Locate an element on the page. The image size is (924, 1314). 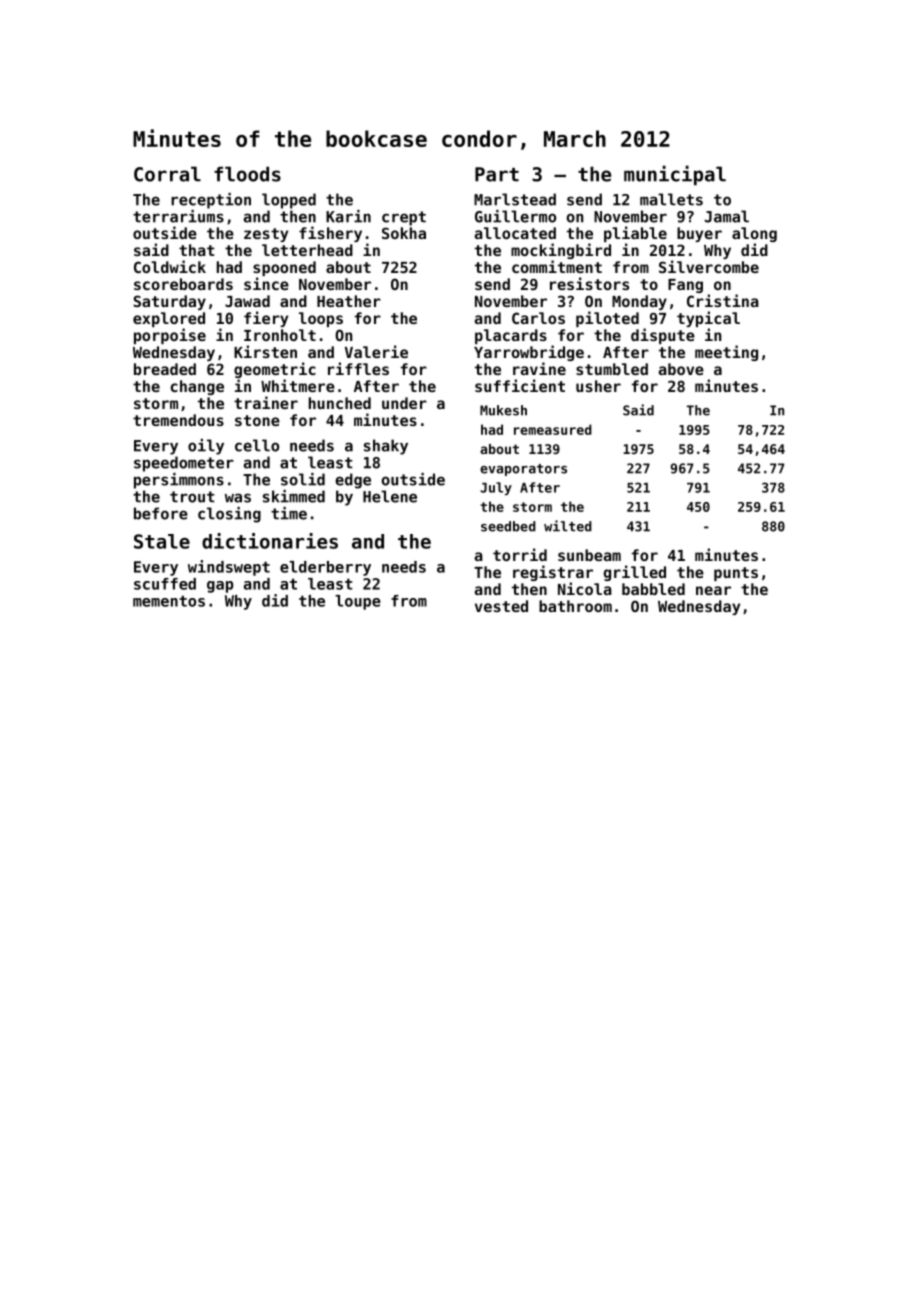
municipal is located at coordinates (675, 175).
